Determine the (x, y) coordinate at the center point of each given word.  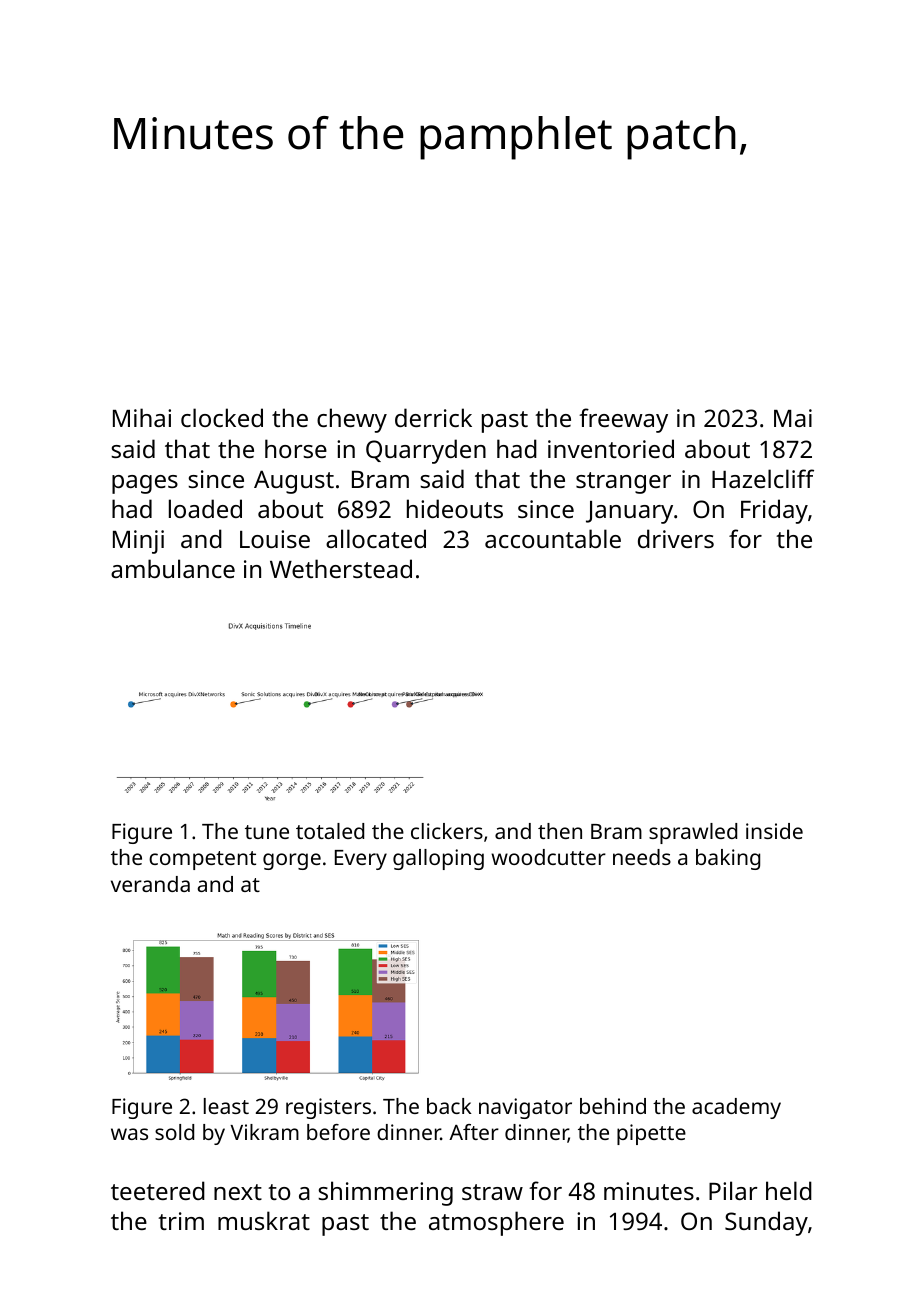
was (129, 1134)
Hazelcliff (763, 478)
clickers (447, 831)
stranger (623, 483)
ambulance (173, 568)
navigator (525, 1108)
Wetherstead (341, 568)
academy (736, 1108)
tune (267, 832)
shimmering (385, 1193)
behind (613, 1106)
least (226, 1106)
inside (774, 831)
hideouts (455, 508)
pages (145, 484)
